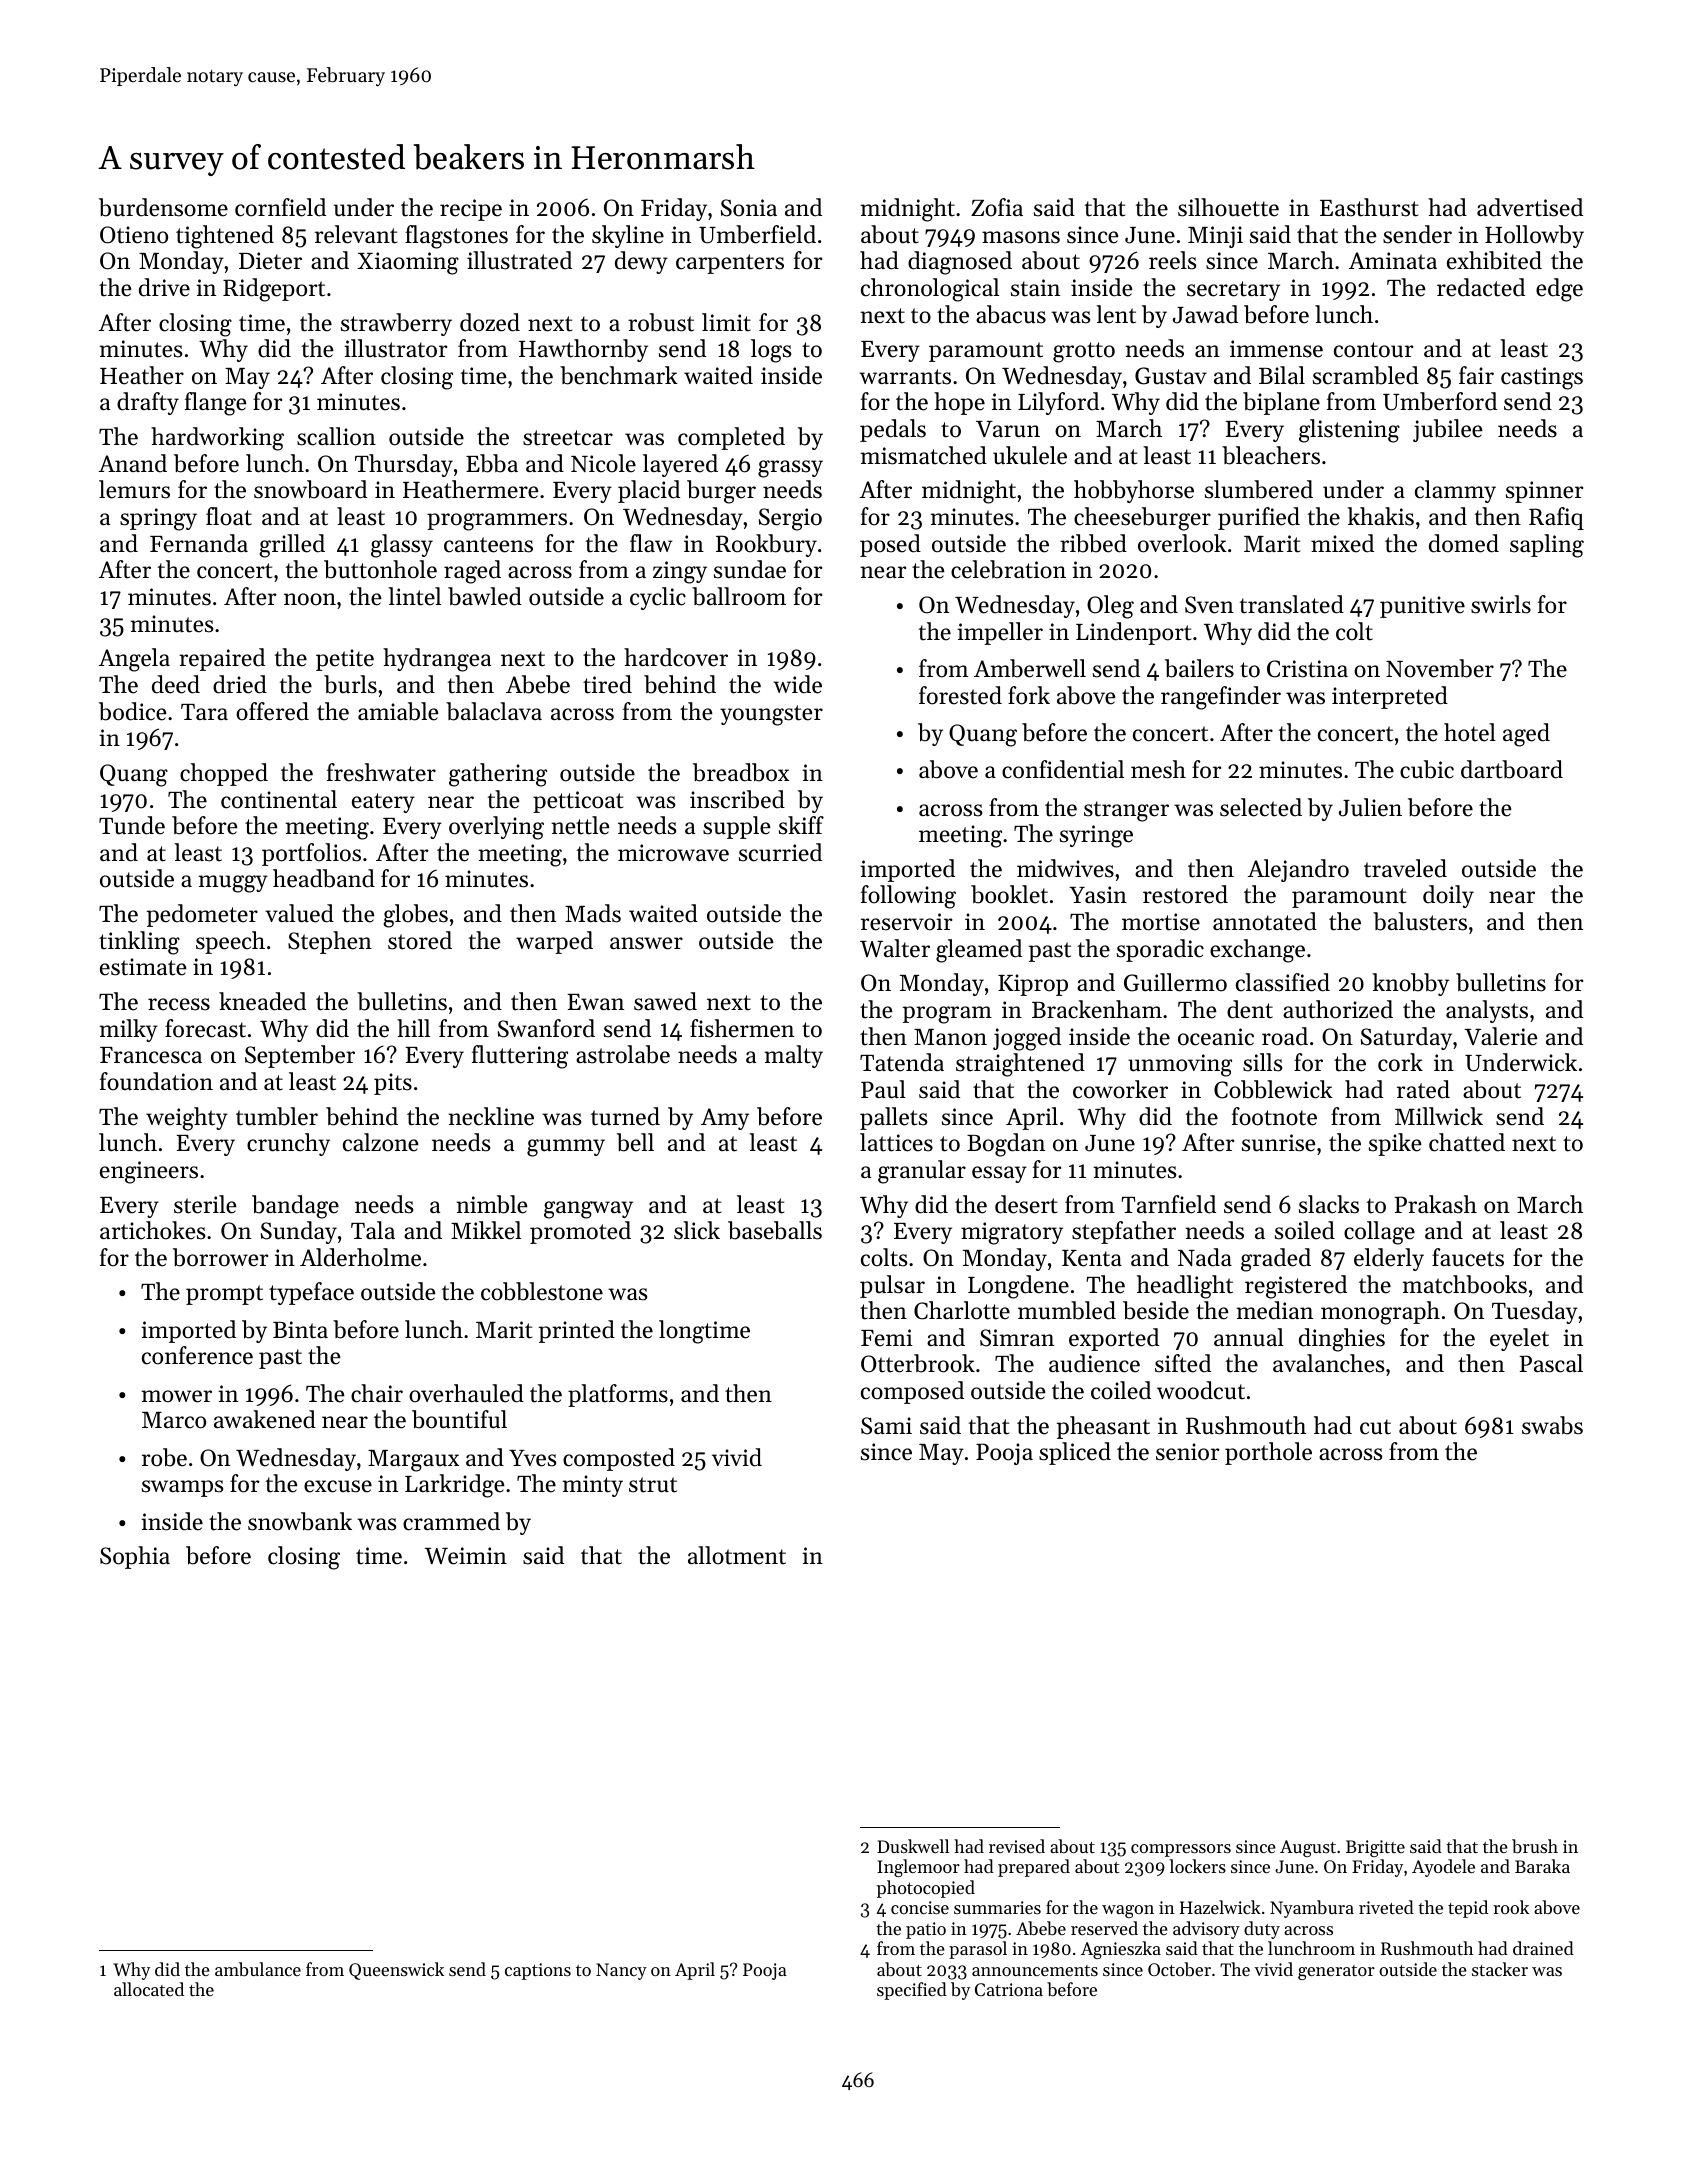  I want to click on Catriona, so click(1009, 1989).
